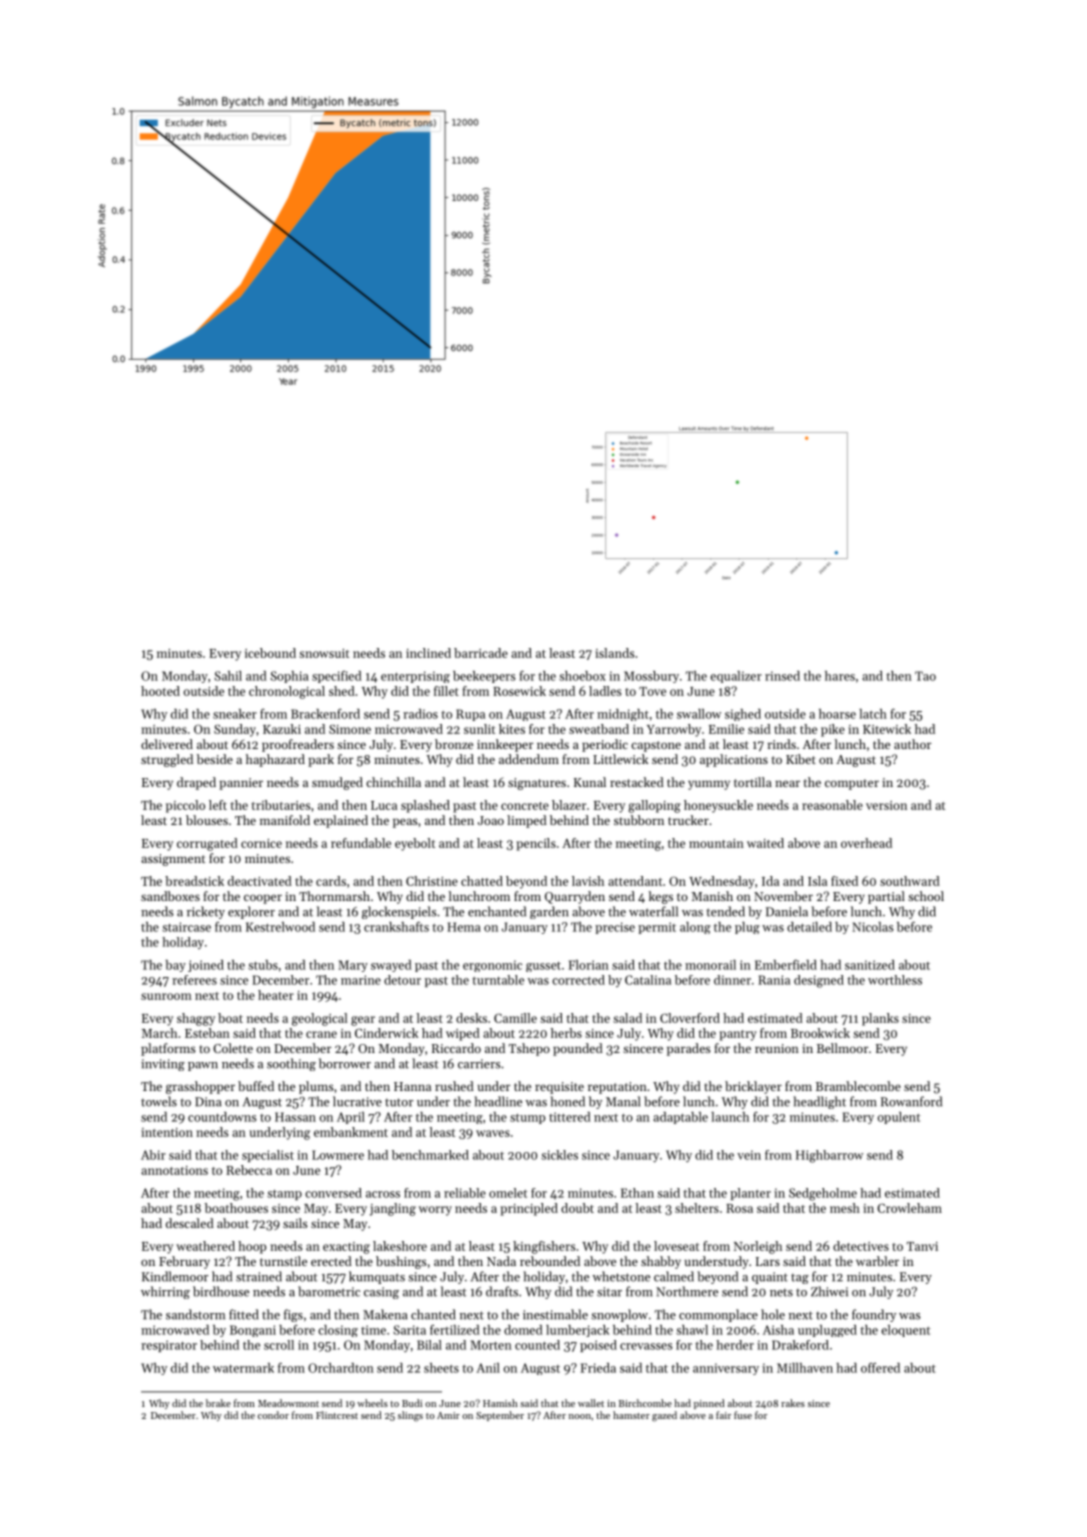  I want to click on barricade, so click(481, 653).
